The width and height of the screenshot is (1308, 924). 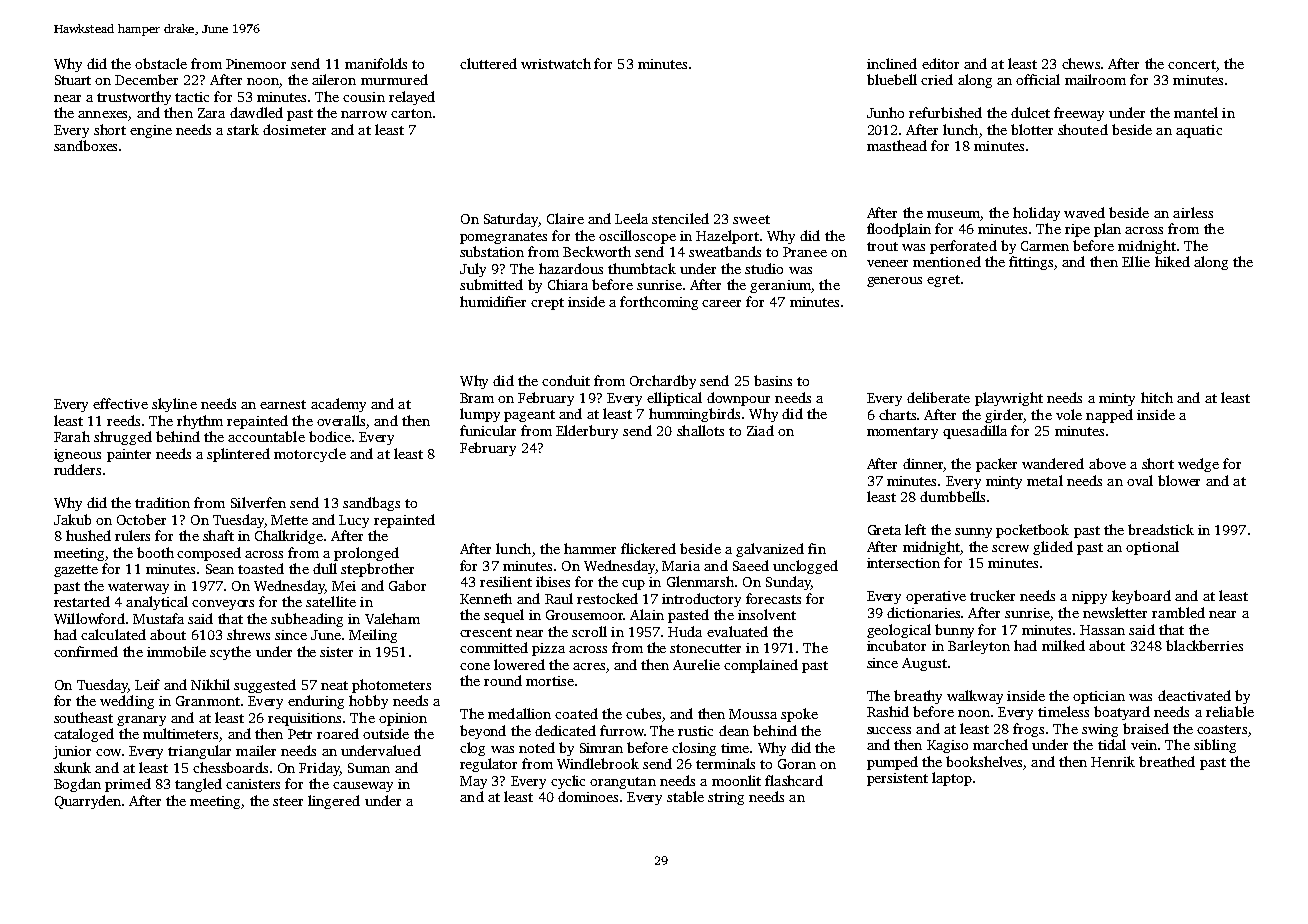 I want to click on wristwatch, so click(x=556, y=63).
